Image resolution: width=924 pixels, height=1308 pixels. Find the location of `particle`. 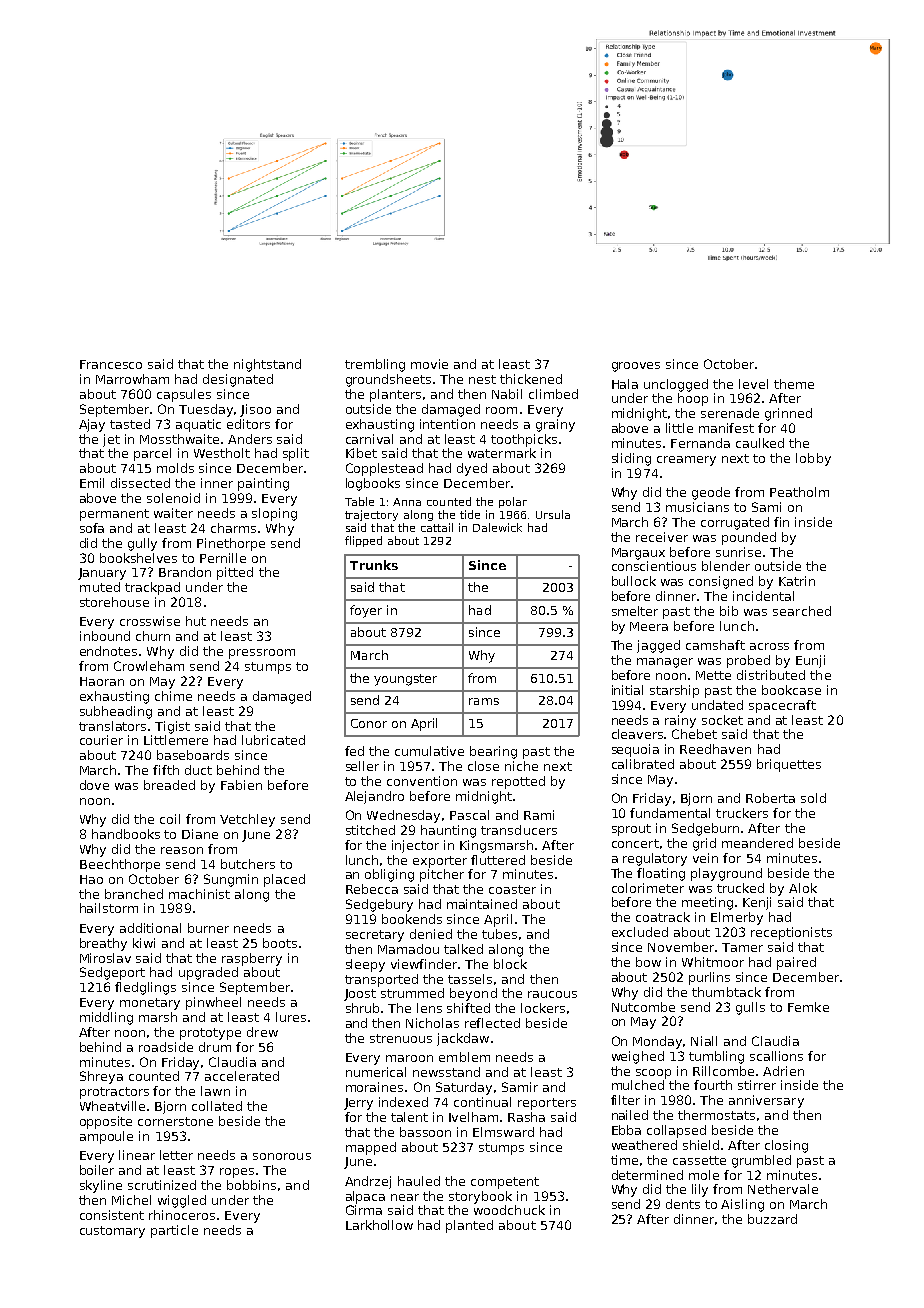

particle is located at coordinates (174, 1231).
